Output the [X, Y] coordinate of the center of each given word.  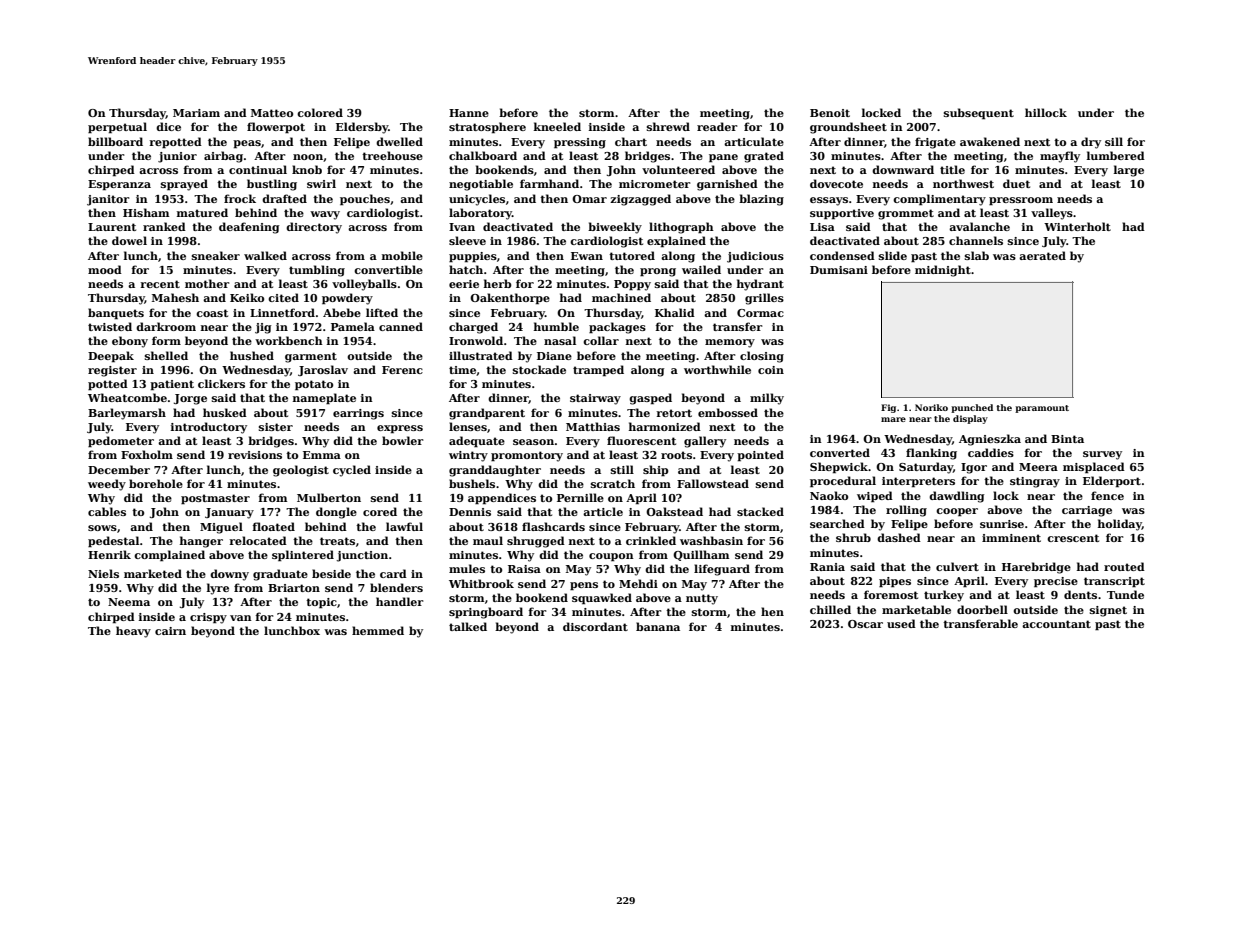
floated [274, 526]
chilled [830, 609]
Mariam [196, 113]
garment [311, 357]
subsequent [979, 114]
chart [631, 141]
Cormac [760, 313]
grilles [764, 299]
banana [658, 626]
